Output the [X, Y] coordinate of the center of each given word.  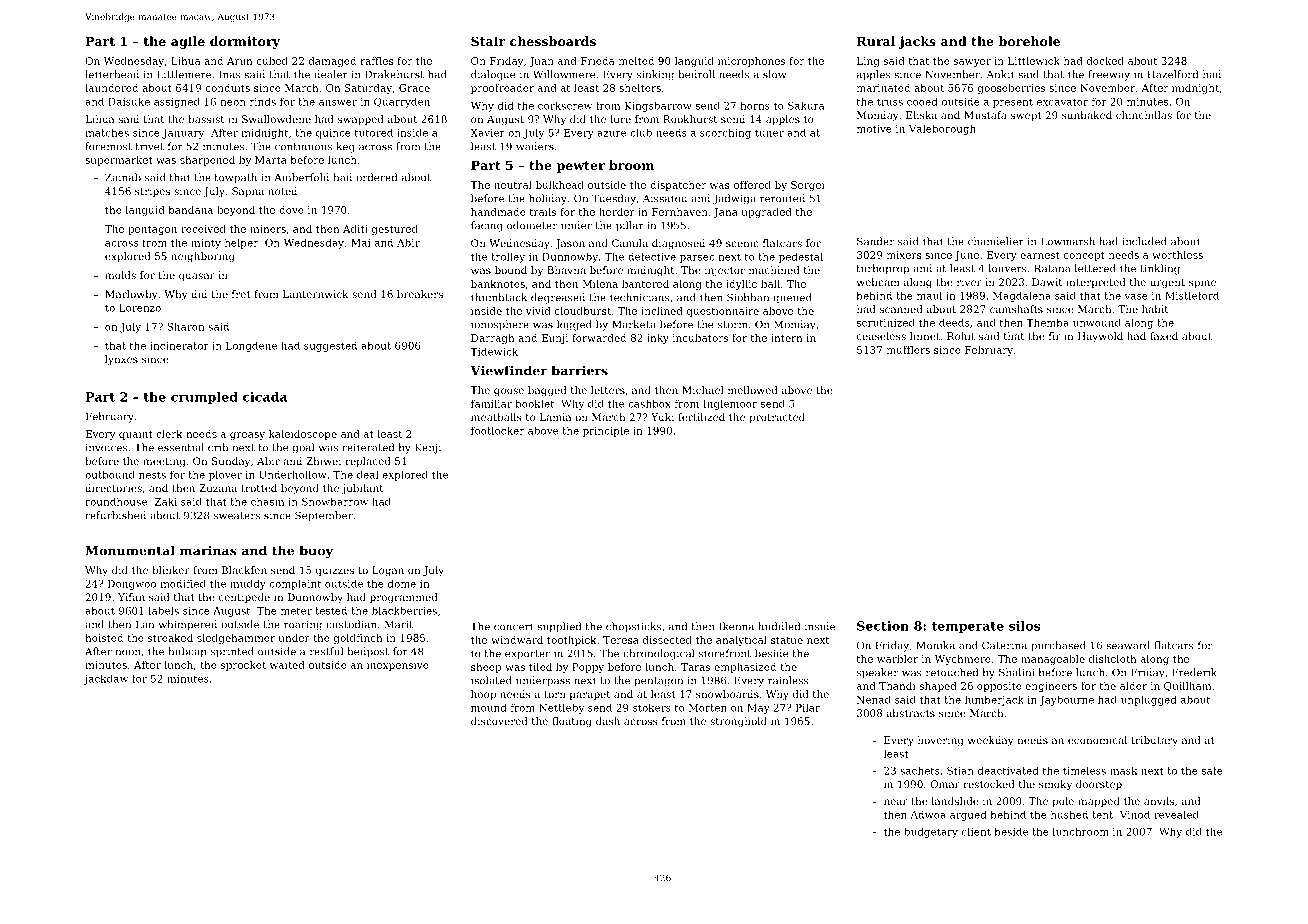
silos [1025, 626]
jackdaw [106, 679]
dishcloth [1112, 659]
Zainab [123, 177]
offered [752, 185]
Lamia [555, 417]
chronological [658, 654]
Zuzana [218, 488]
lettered [1095, 268]
